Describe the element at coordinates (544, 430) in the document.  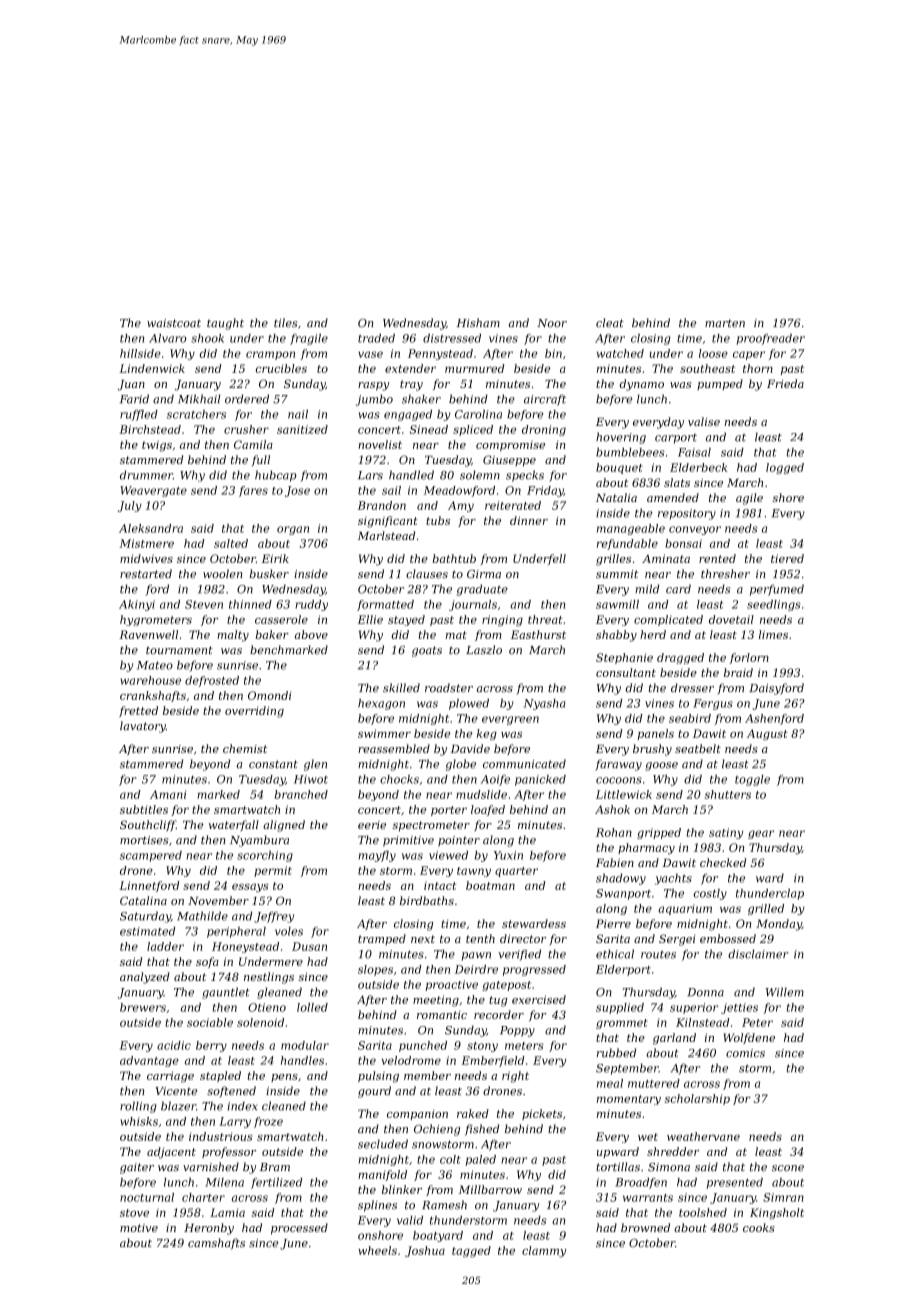
I see `droning` at that location.
